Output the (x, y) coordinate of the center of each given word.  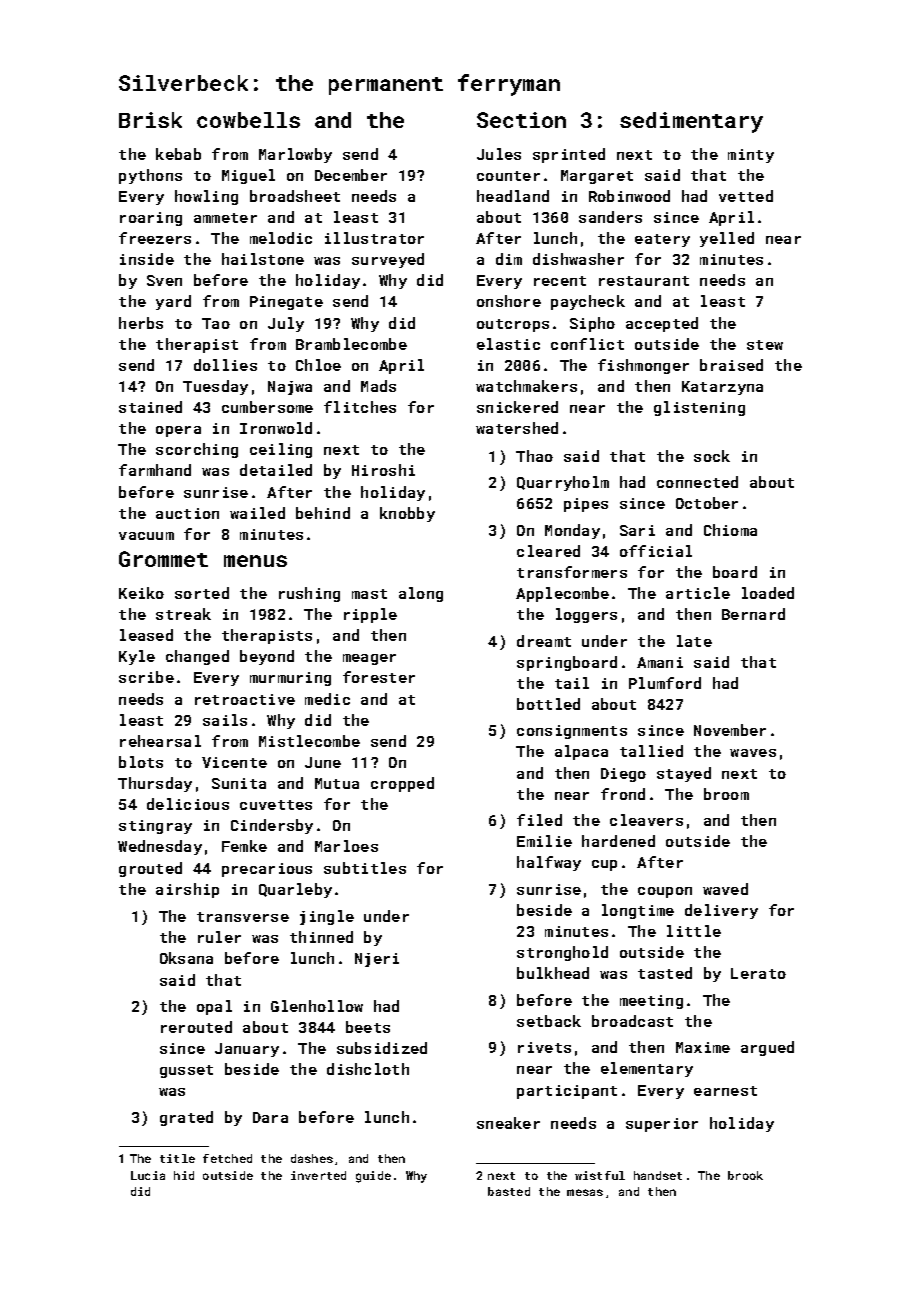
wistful (600, 1175)
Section (521, 120)
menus (255, 561)
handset (658, 1175)
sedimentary (691, 122)
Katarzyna (722, 388)
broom (726, 794)
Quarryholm (563, 483)
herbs (141, 323)
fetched (227, 1158)
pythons (150, 176)
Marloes (346, 846)
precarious (267, 870)
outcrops (513, 325)
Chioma (730, 530)
